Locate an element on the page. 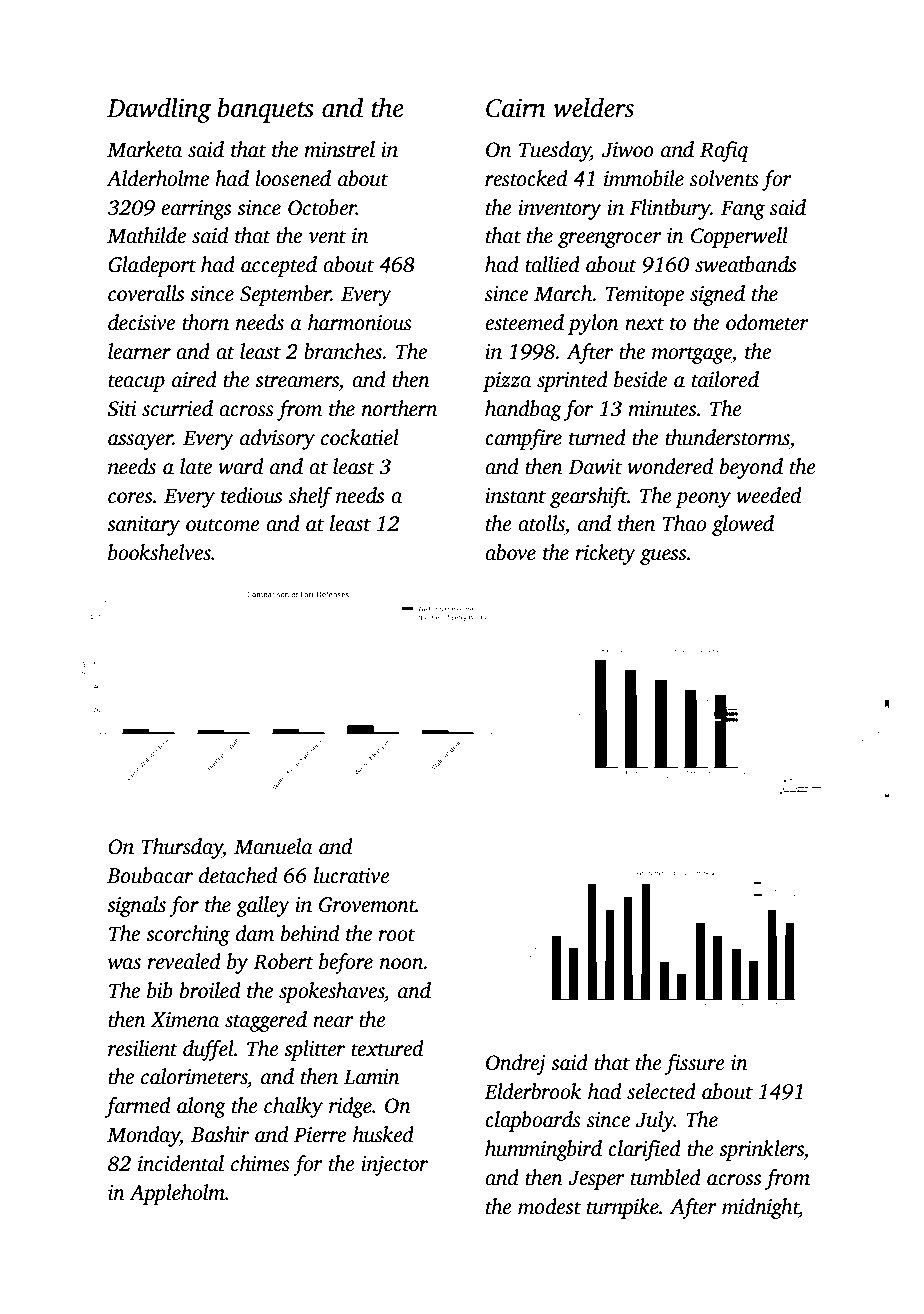 Image resolution: width=924 pixels, height=1314 pixels. Cairn is located at coordinates (516, 108).
